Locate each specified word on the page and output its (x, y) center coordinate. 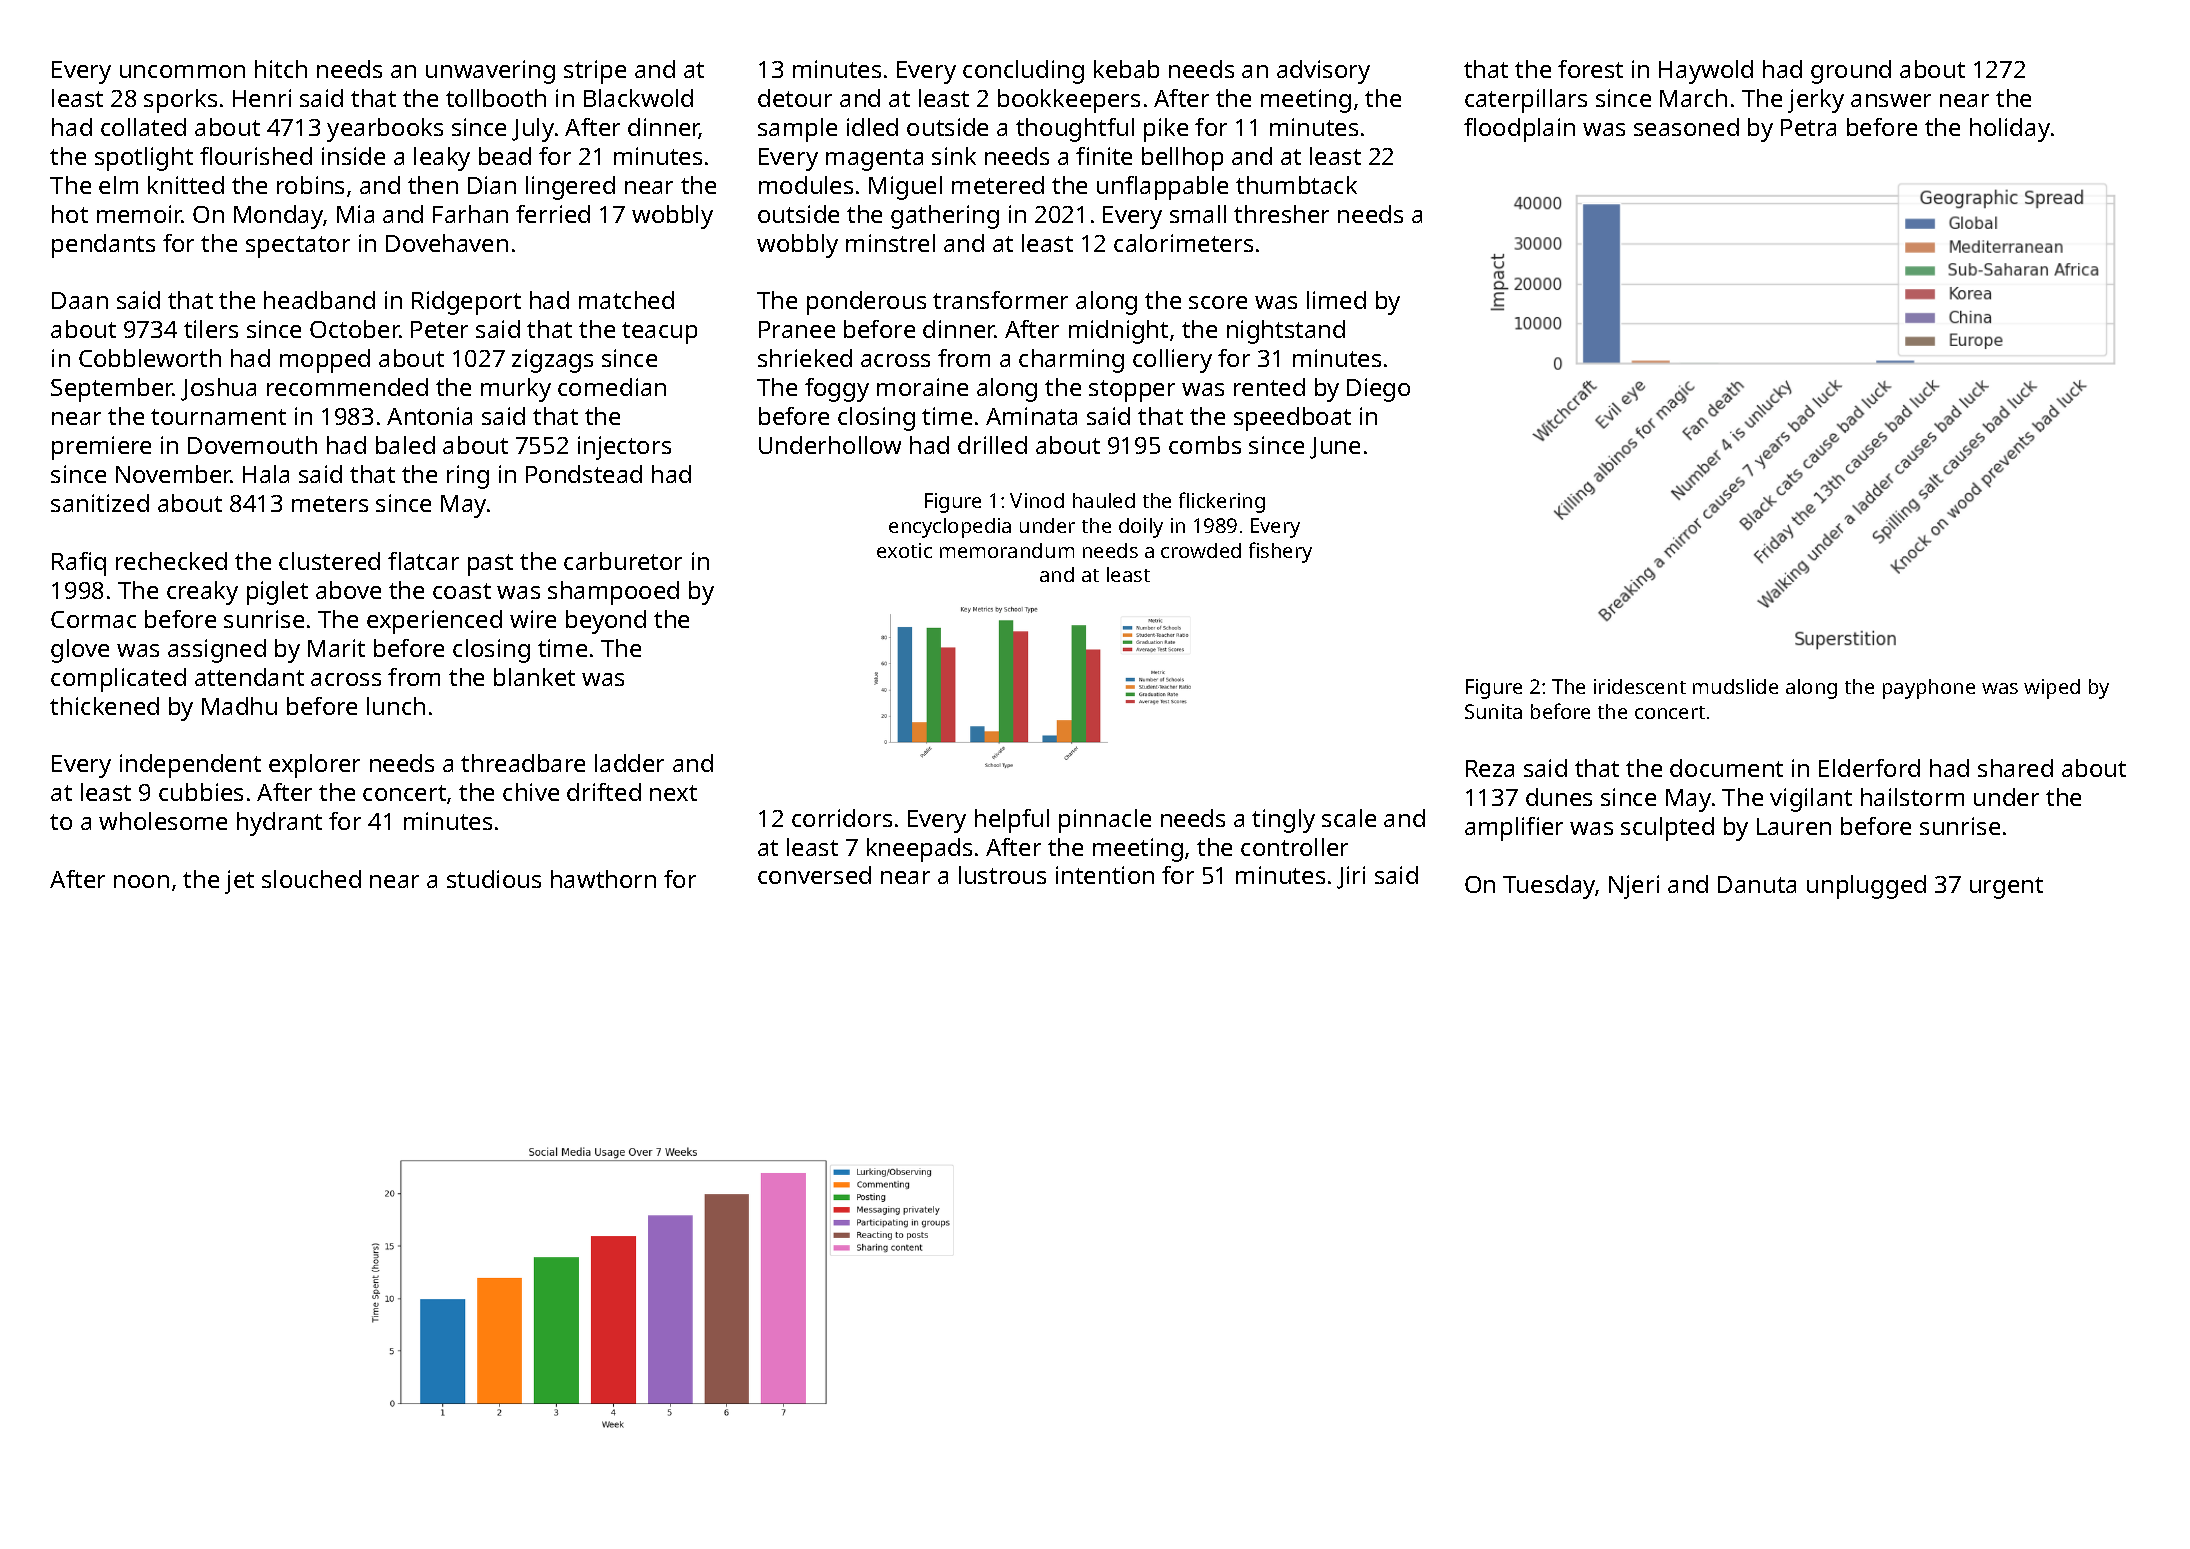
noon (141, 881)
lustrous (1002, 875)
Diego (1378, 390)
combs (1205, 445)
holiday (2010, 130)
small (1198, 214)
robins (310, 185)
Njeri (1634, 887)
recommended (347, 387)
